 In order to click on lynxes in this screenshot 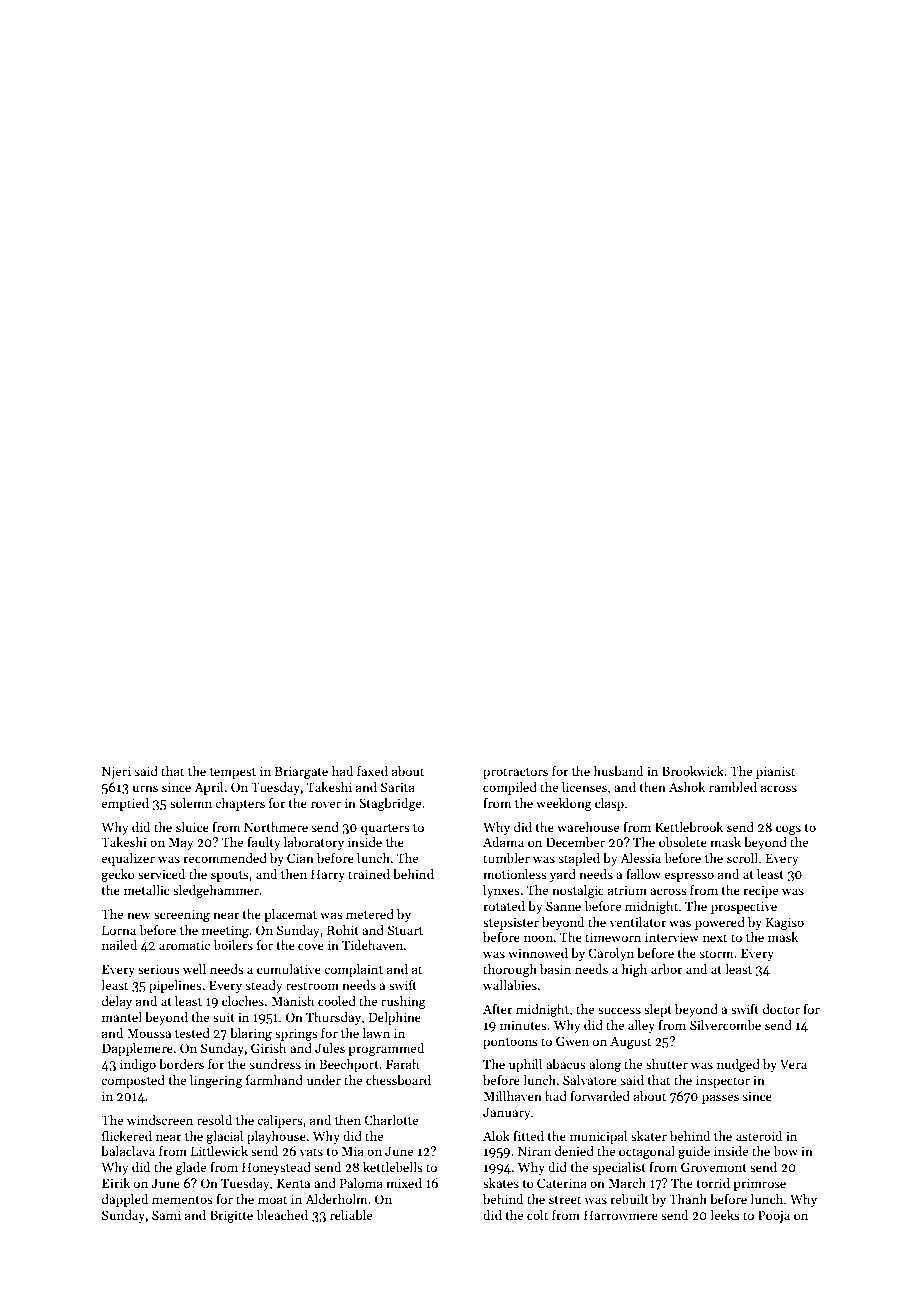, I will do `click(501, 891)`.
